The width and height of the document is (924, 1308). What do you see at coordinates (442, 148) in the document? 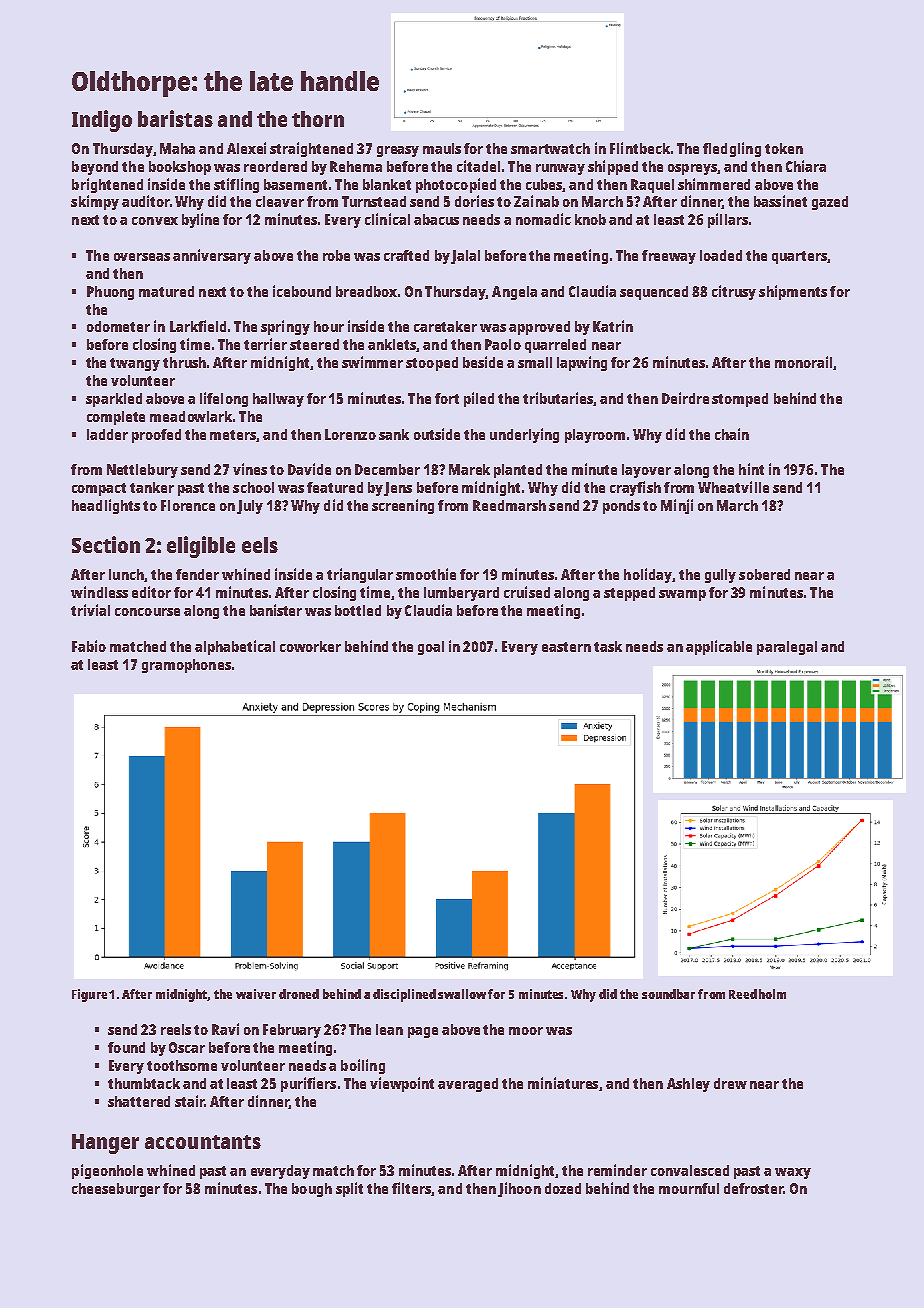
I see `mauls` at bounding box center [442, 148].
